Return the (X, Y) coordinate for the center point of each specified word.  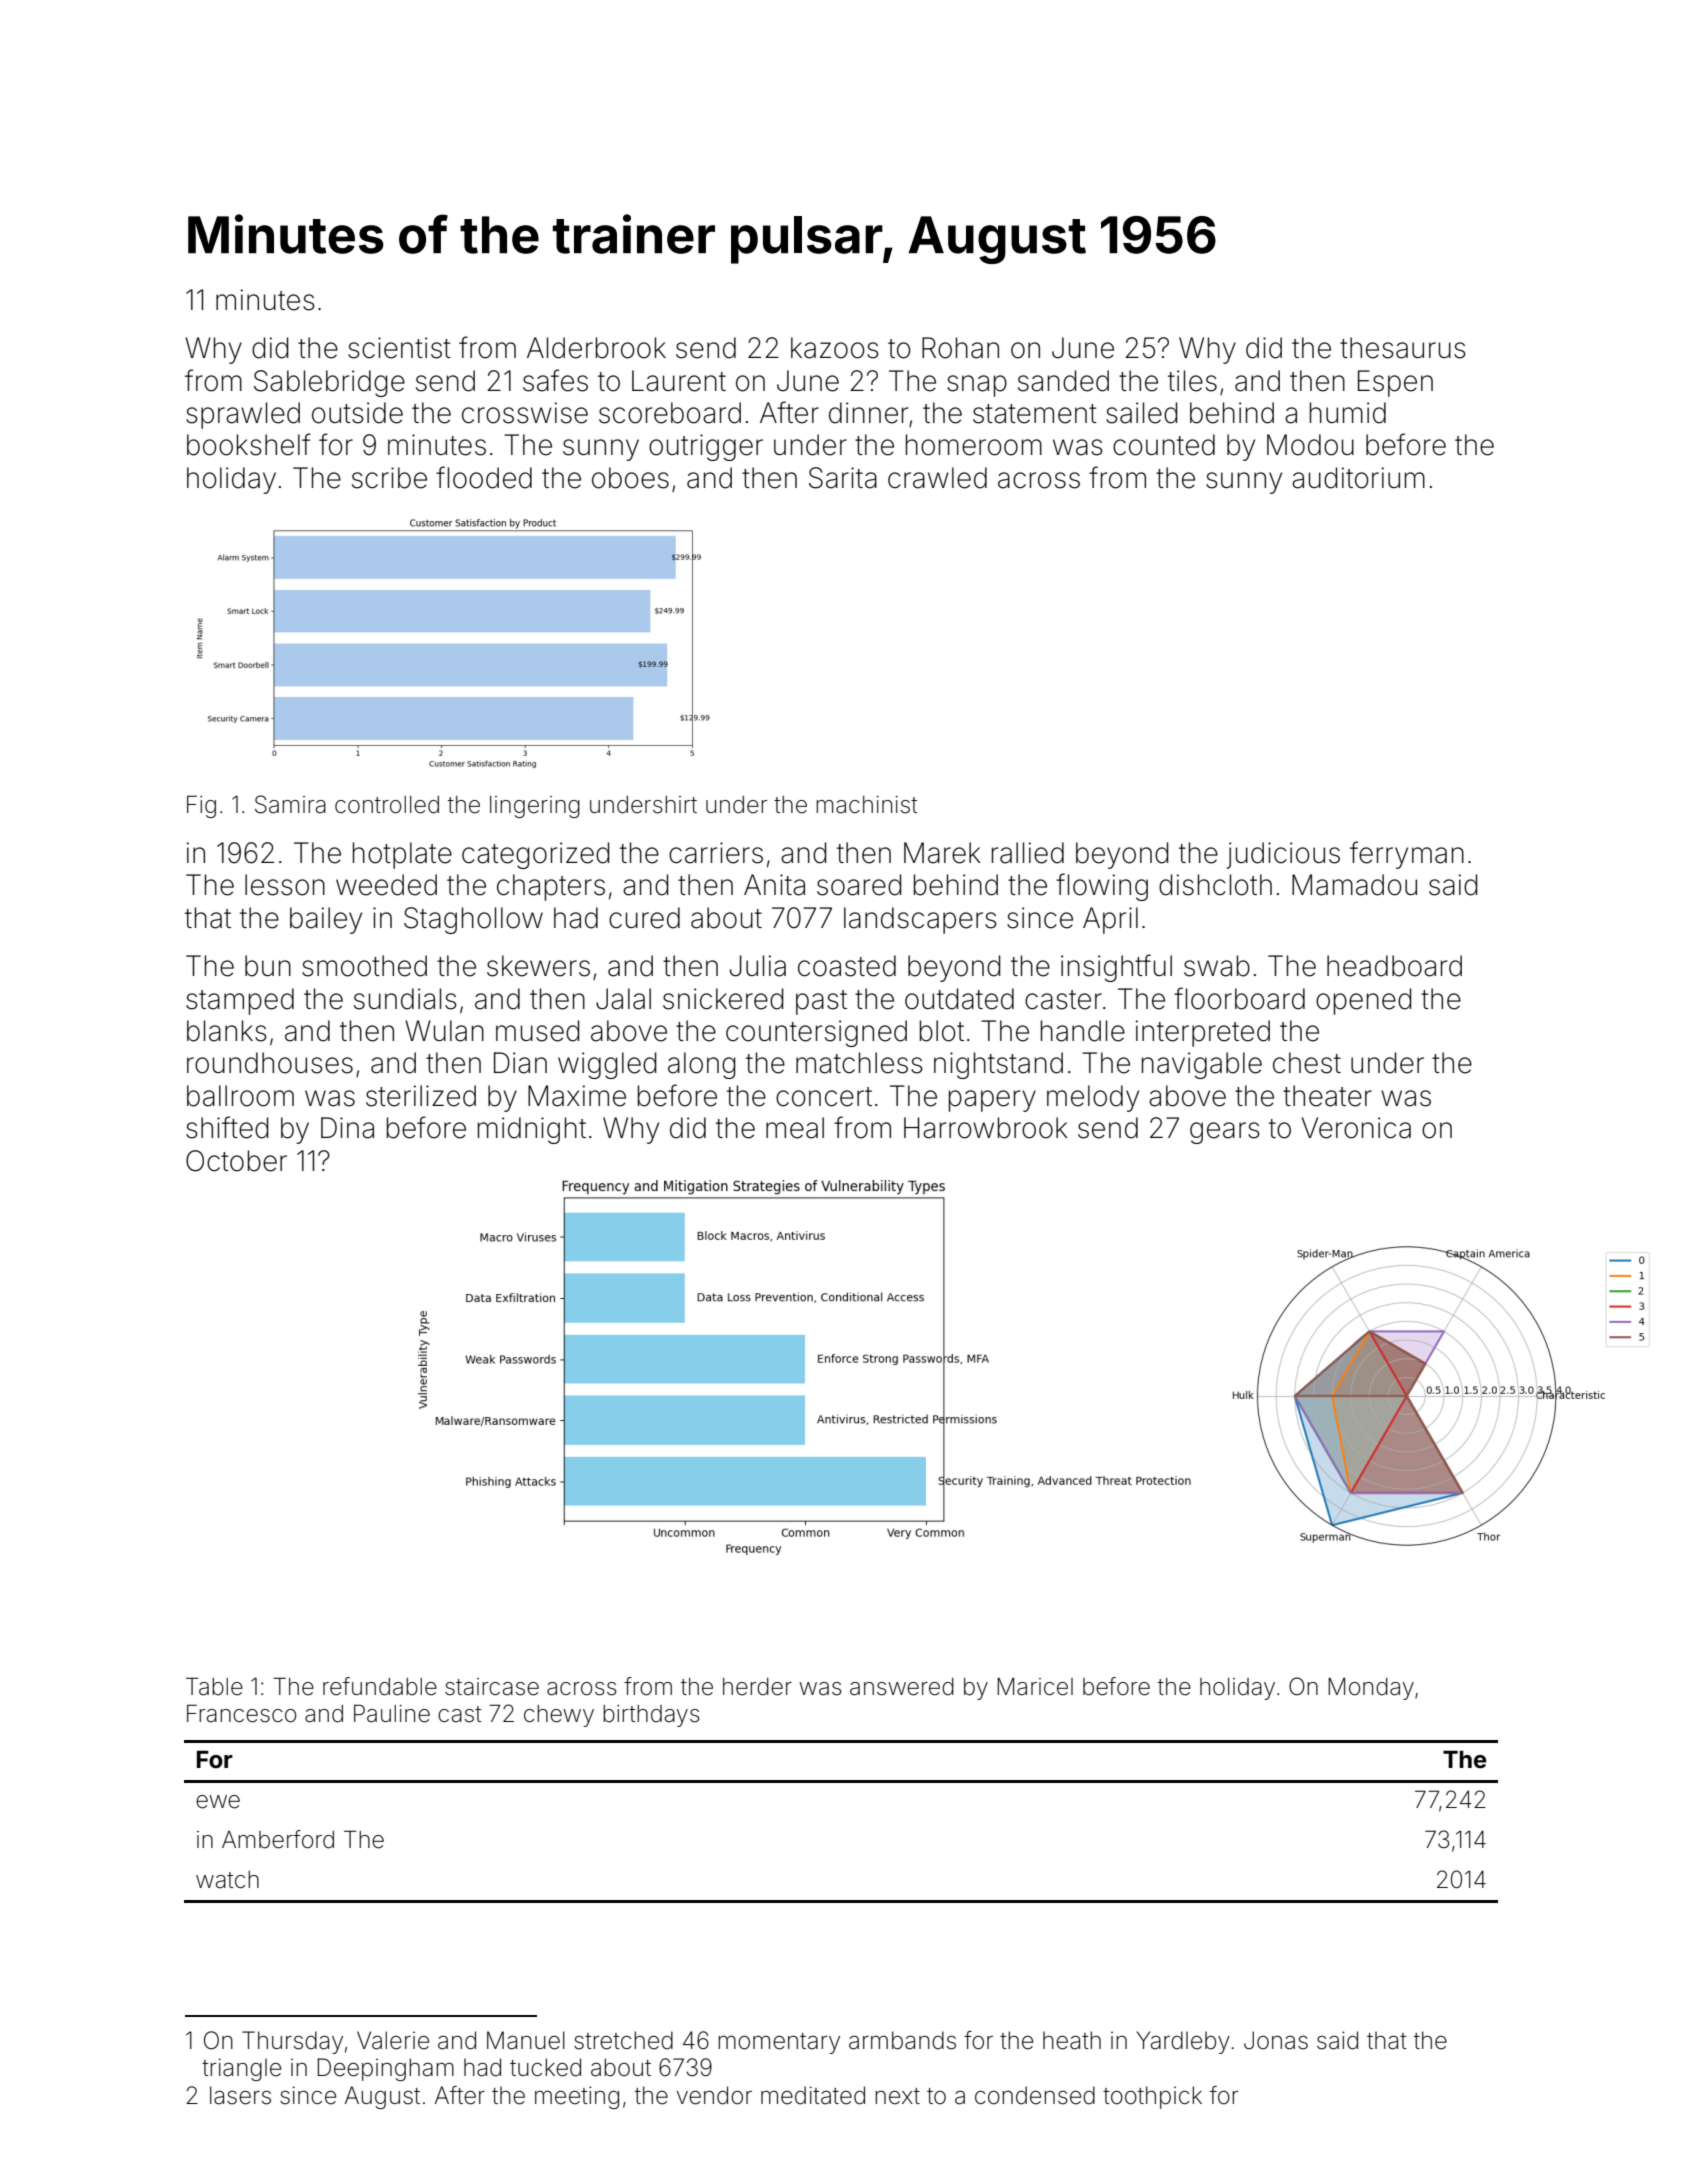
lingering (535, 807)
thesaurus (1403, 348)
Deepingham (385, 2069)
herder (757, 1687)
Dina (347, 1128)
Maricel (1035, 1687)
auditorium (1358, 478)
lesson (285, 885)
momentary (779, 2043)
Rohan (960, 348)
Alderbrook (596, 348)
